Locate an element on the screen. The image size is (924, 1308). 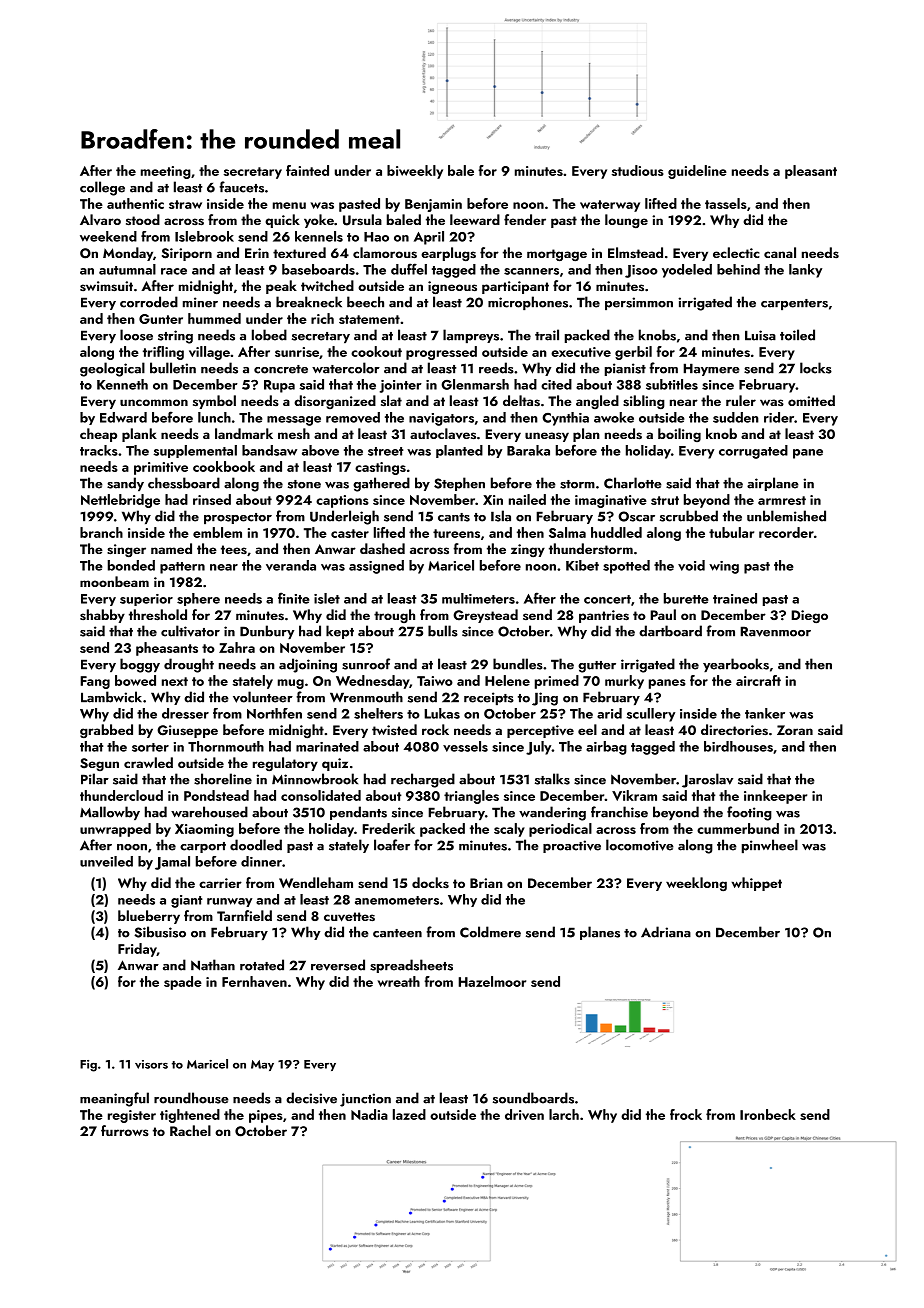
scanners is located at coordinates (531, 271).
